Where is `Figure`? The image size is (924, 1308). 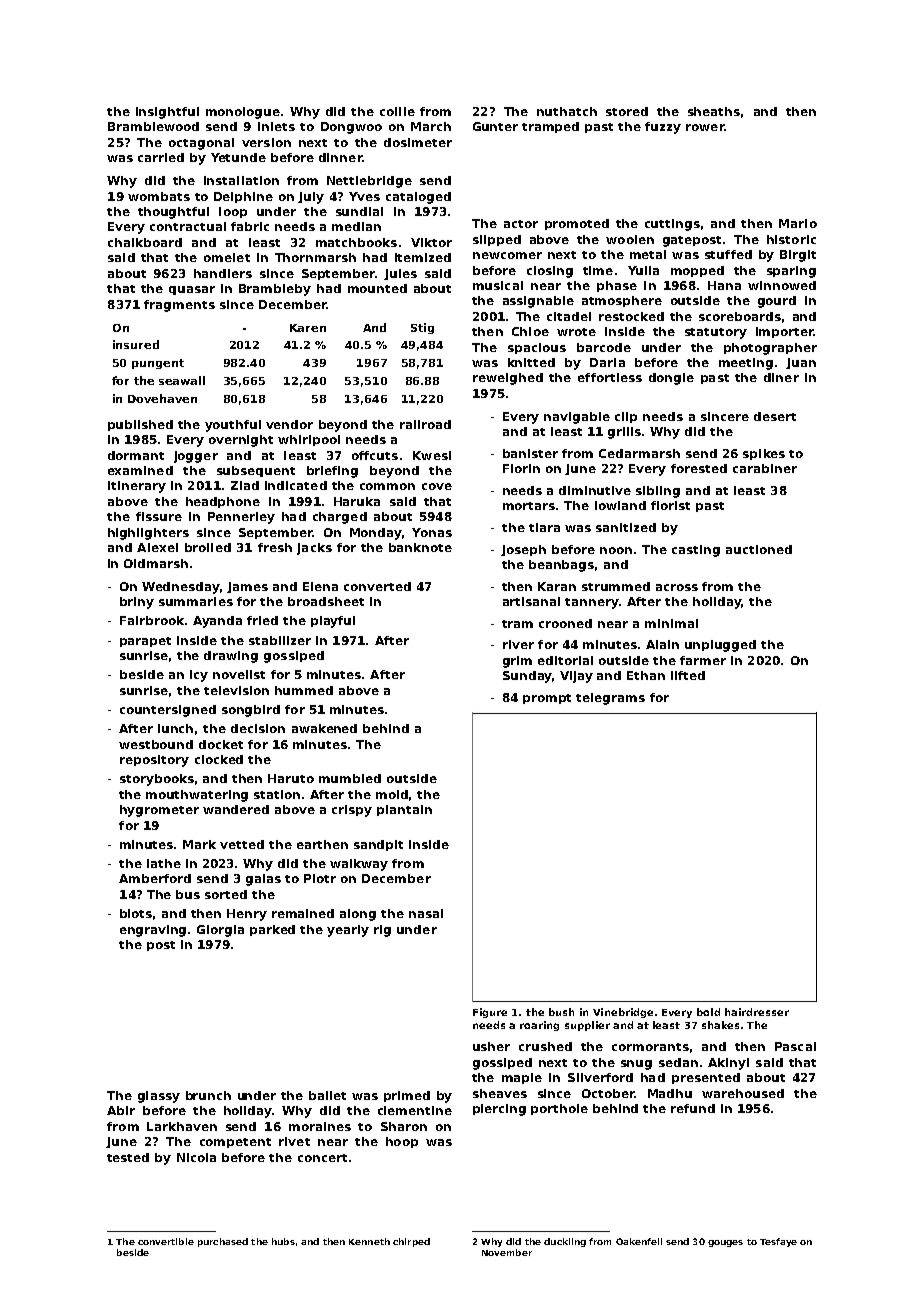
Figure is located at coordinates (490, 1013).
